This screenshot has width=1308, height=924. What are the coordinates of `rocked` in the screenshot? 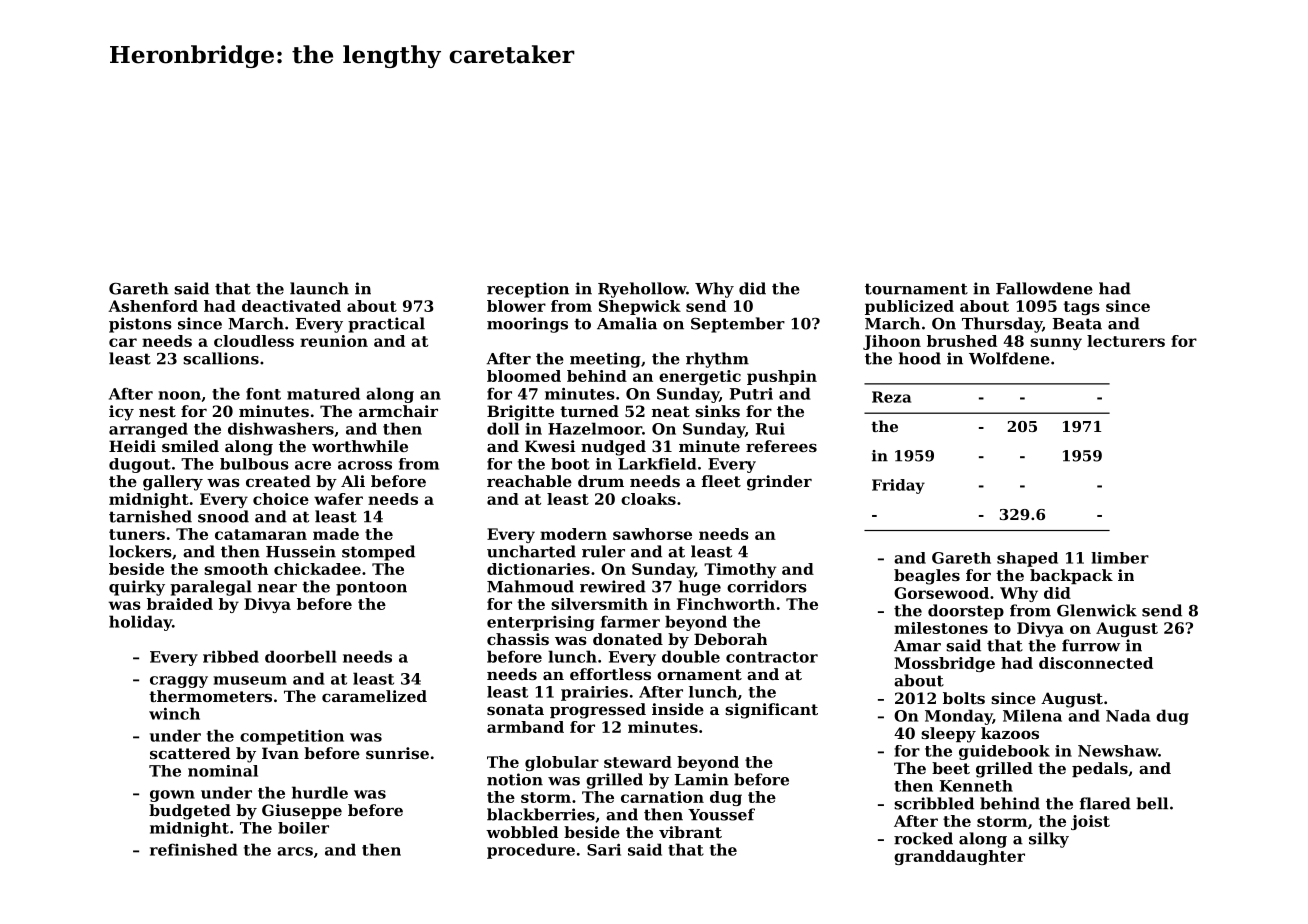 It's located at (923, 838).
